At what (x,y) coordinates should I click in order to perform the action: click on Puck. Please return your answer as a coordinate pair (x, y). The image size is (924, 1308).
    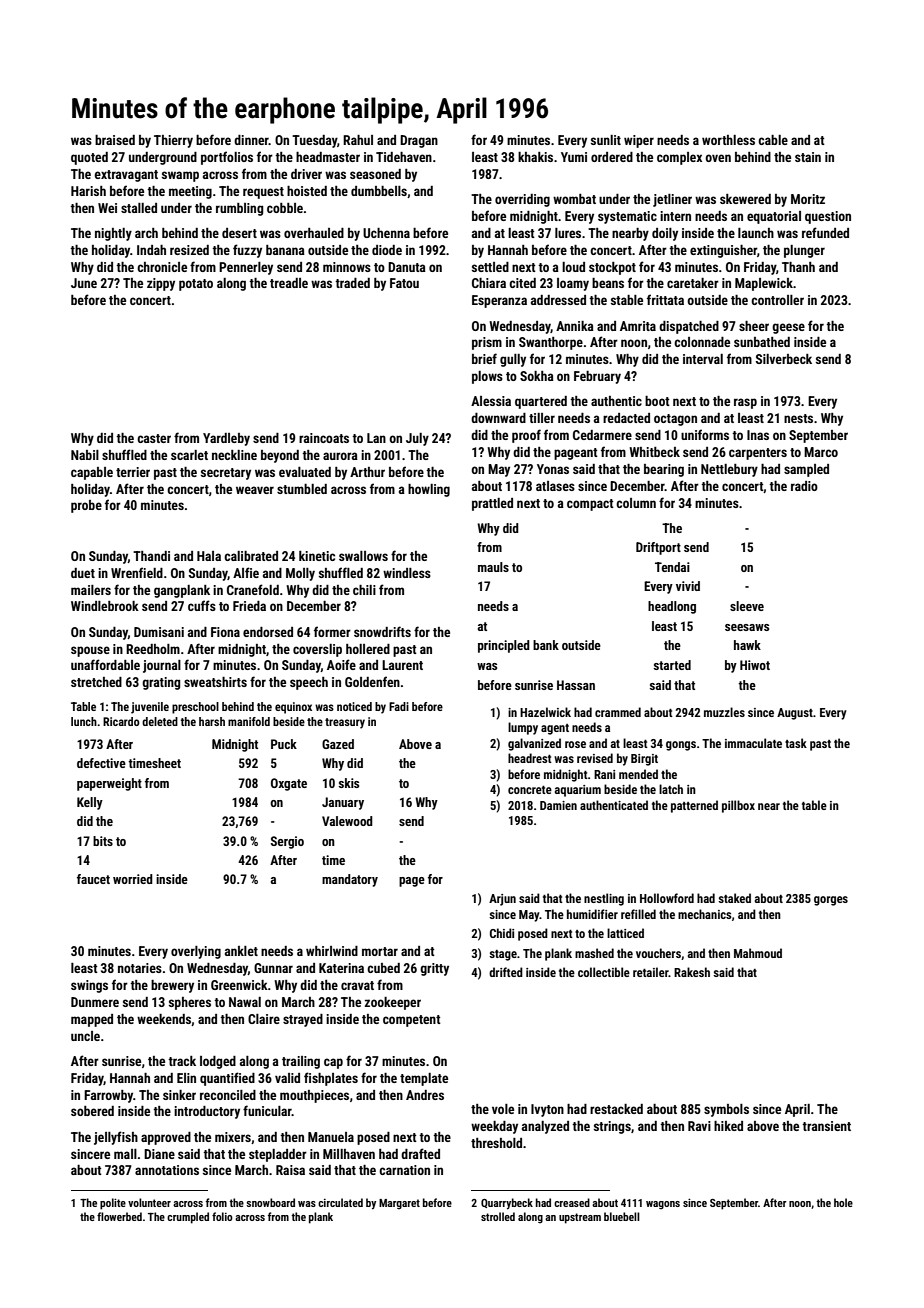
    Looking at the image, I should click on (284, 744).
